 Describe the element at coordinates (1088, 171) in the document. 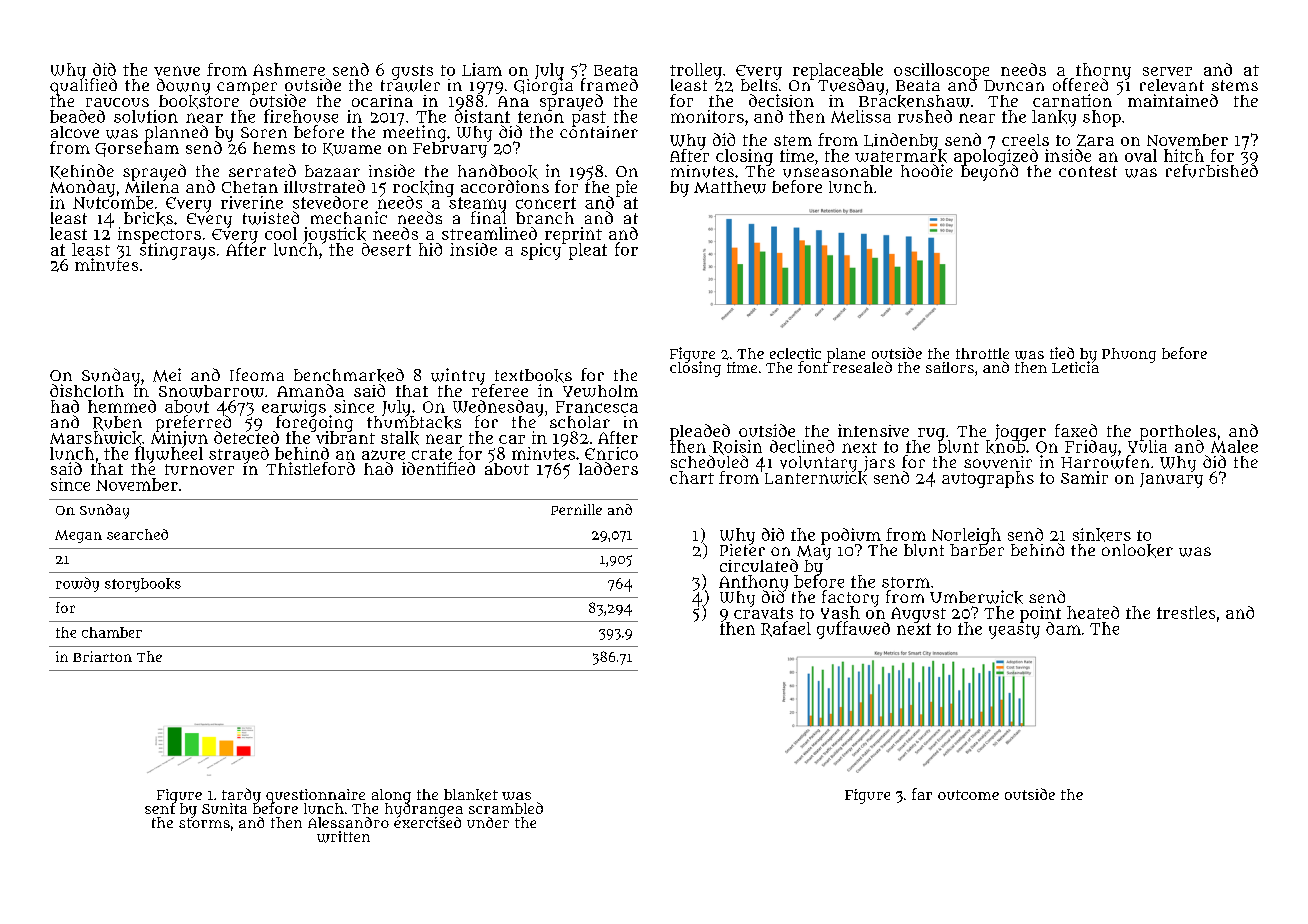

I see `contest` at that location.
